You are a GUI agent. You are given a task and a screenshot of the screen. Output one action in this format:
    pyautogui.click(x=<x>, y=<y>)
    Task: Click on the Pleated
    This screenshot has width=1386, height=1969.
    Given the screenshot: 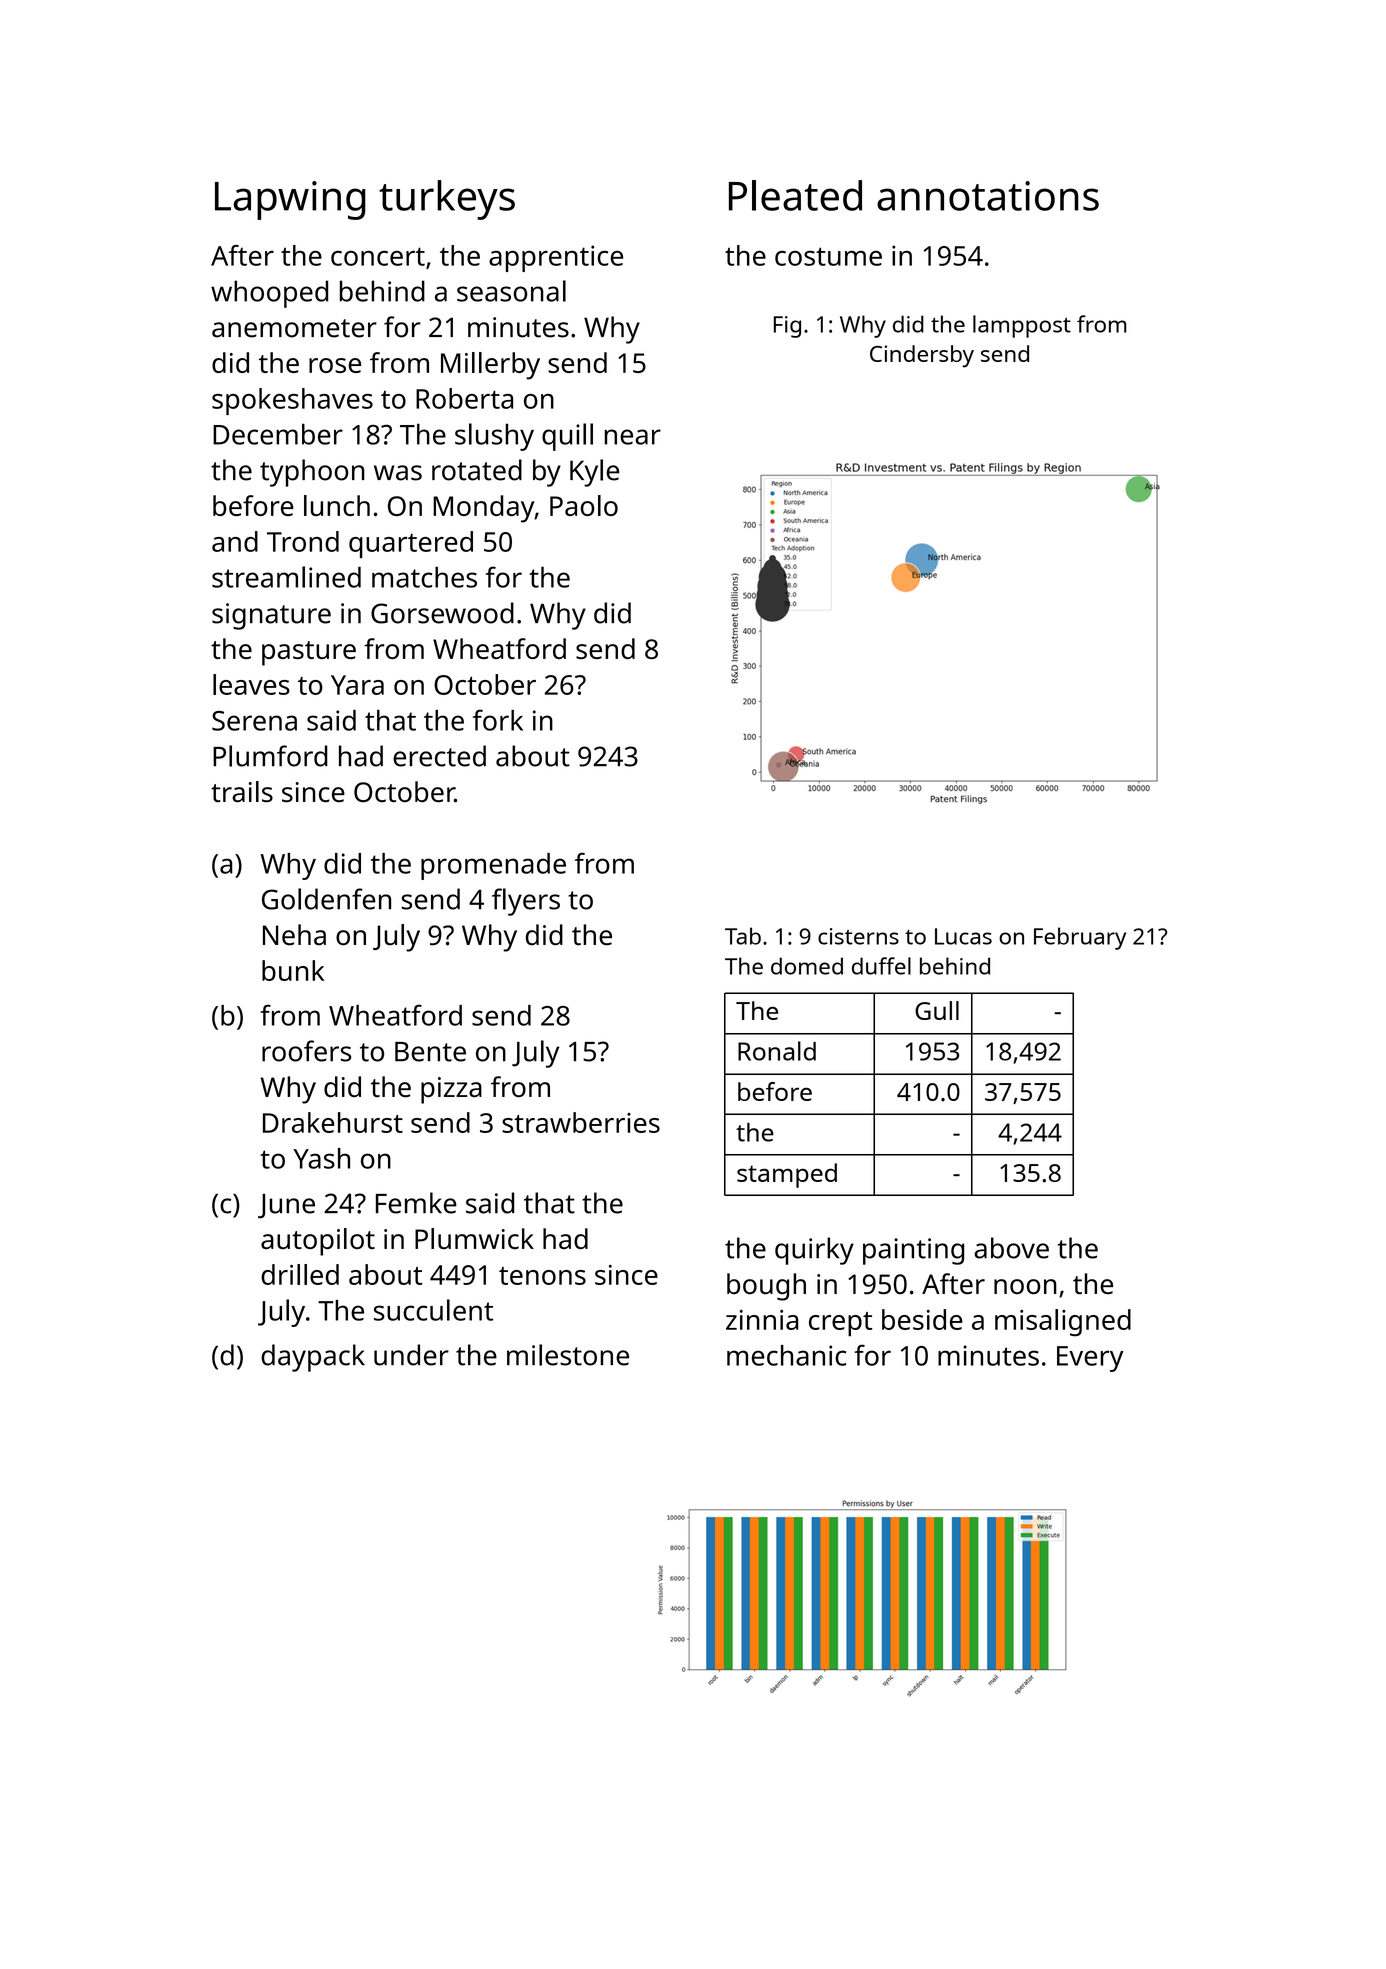 What is the action you would take?
    pyautogui.click(x=795, y=195)
